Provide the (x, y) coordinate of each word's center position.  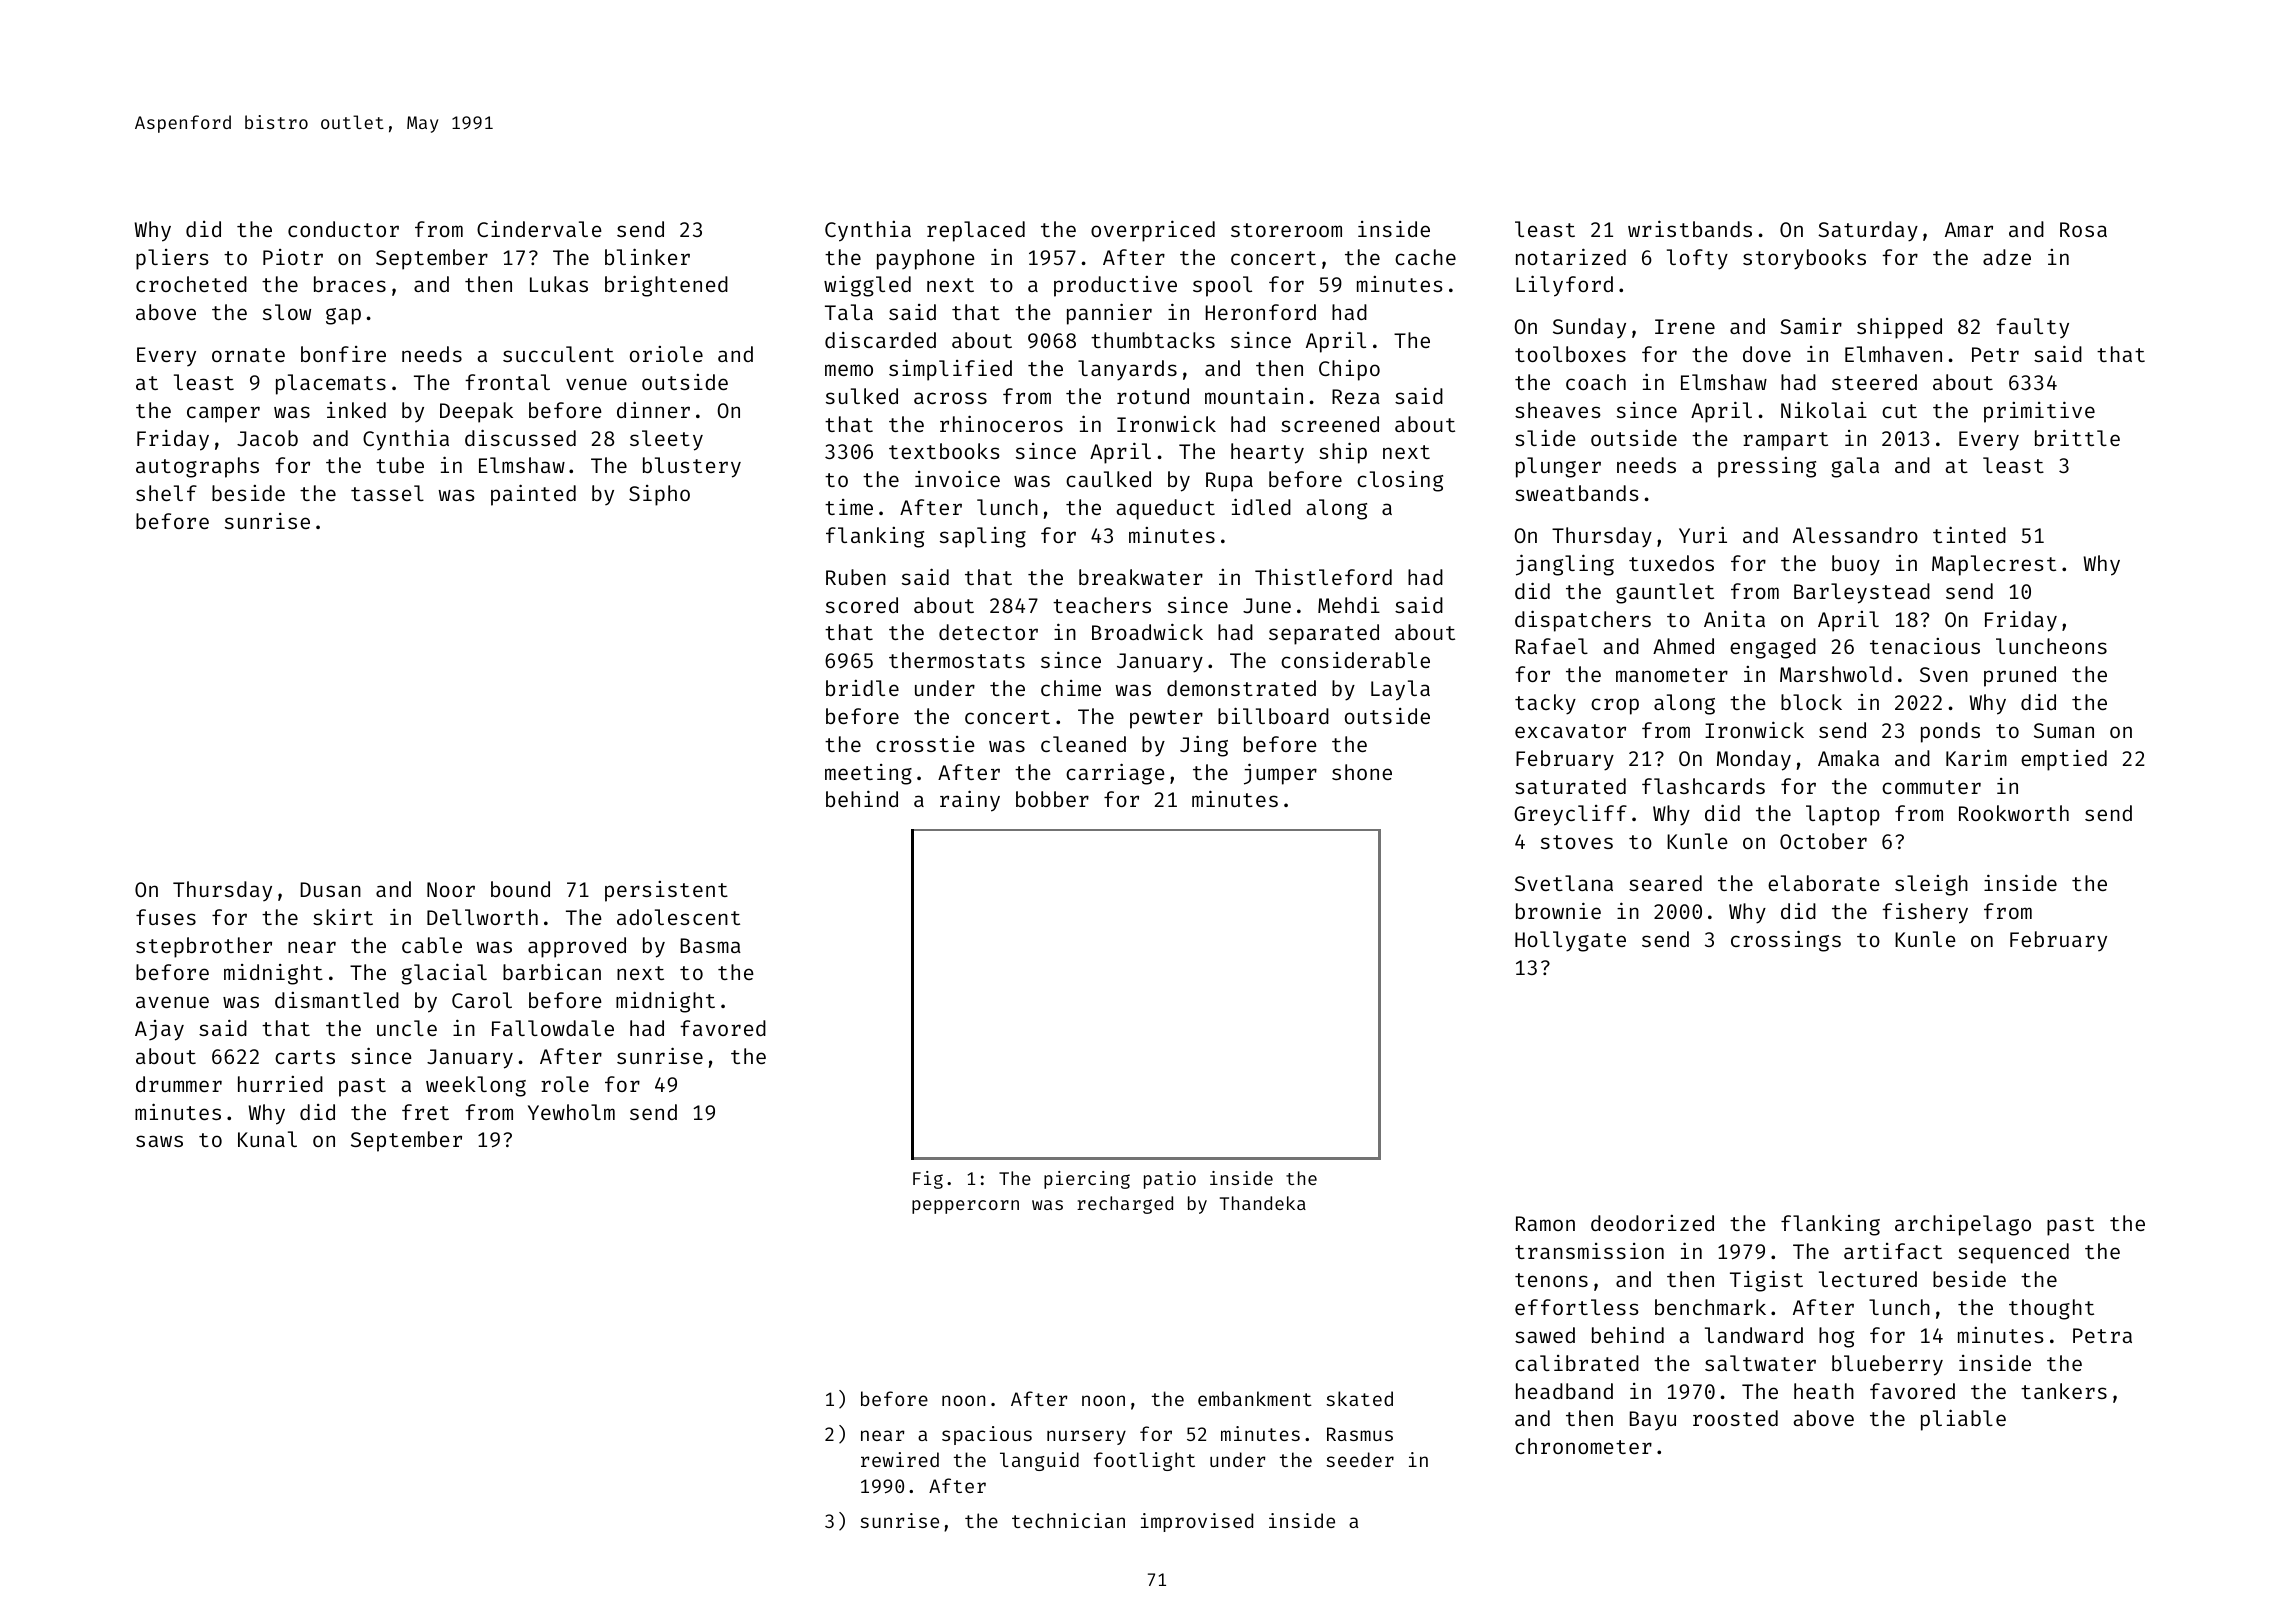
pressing (1767, 467)
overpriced (1153, 231)
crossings (1786, 941)
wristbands (1690, 228)
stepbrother (204, 947)
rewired (900, 1459)
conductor (343, 229)
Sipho (659, 495)
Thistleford (1323, 577)
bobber (1052, 799)
